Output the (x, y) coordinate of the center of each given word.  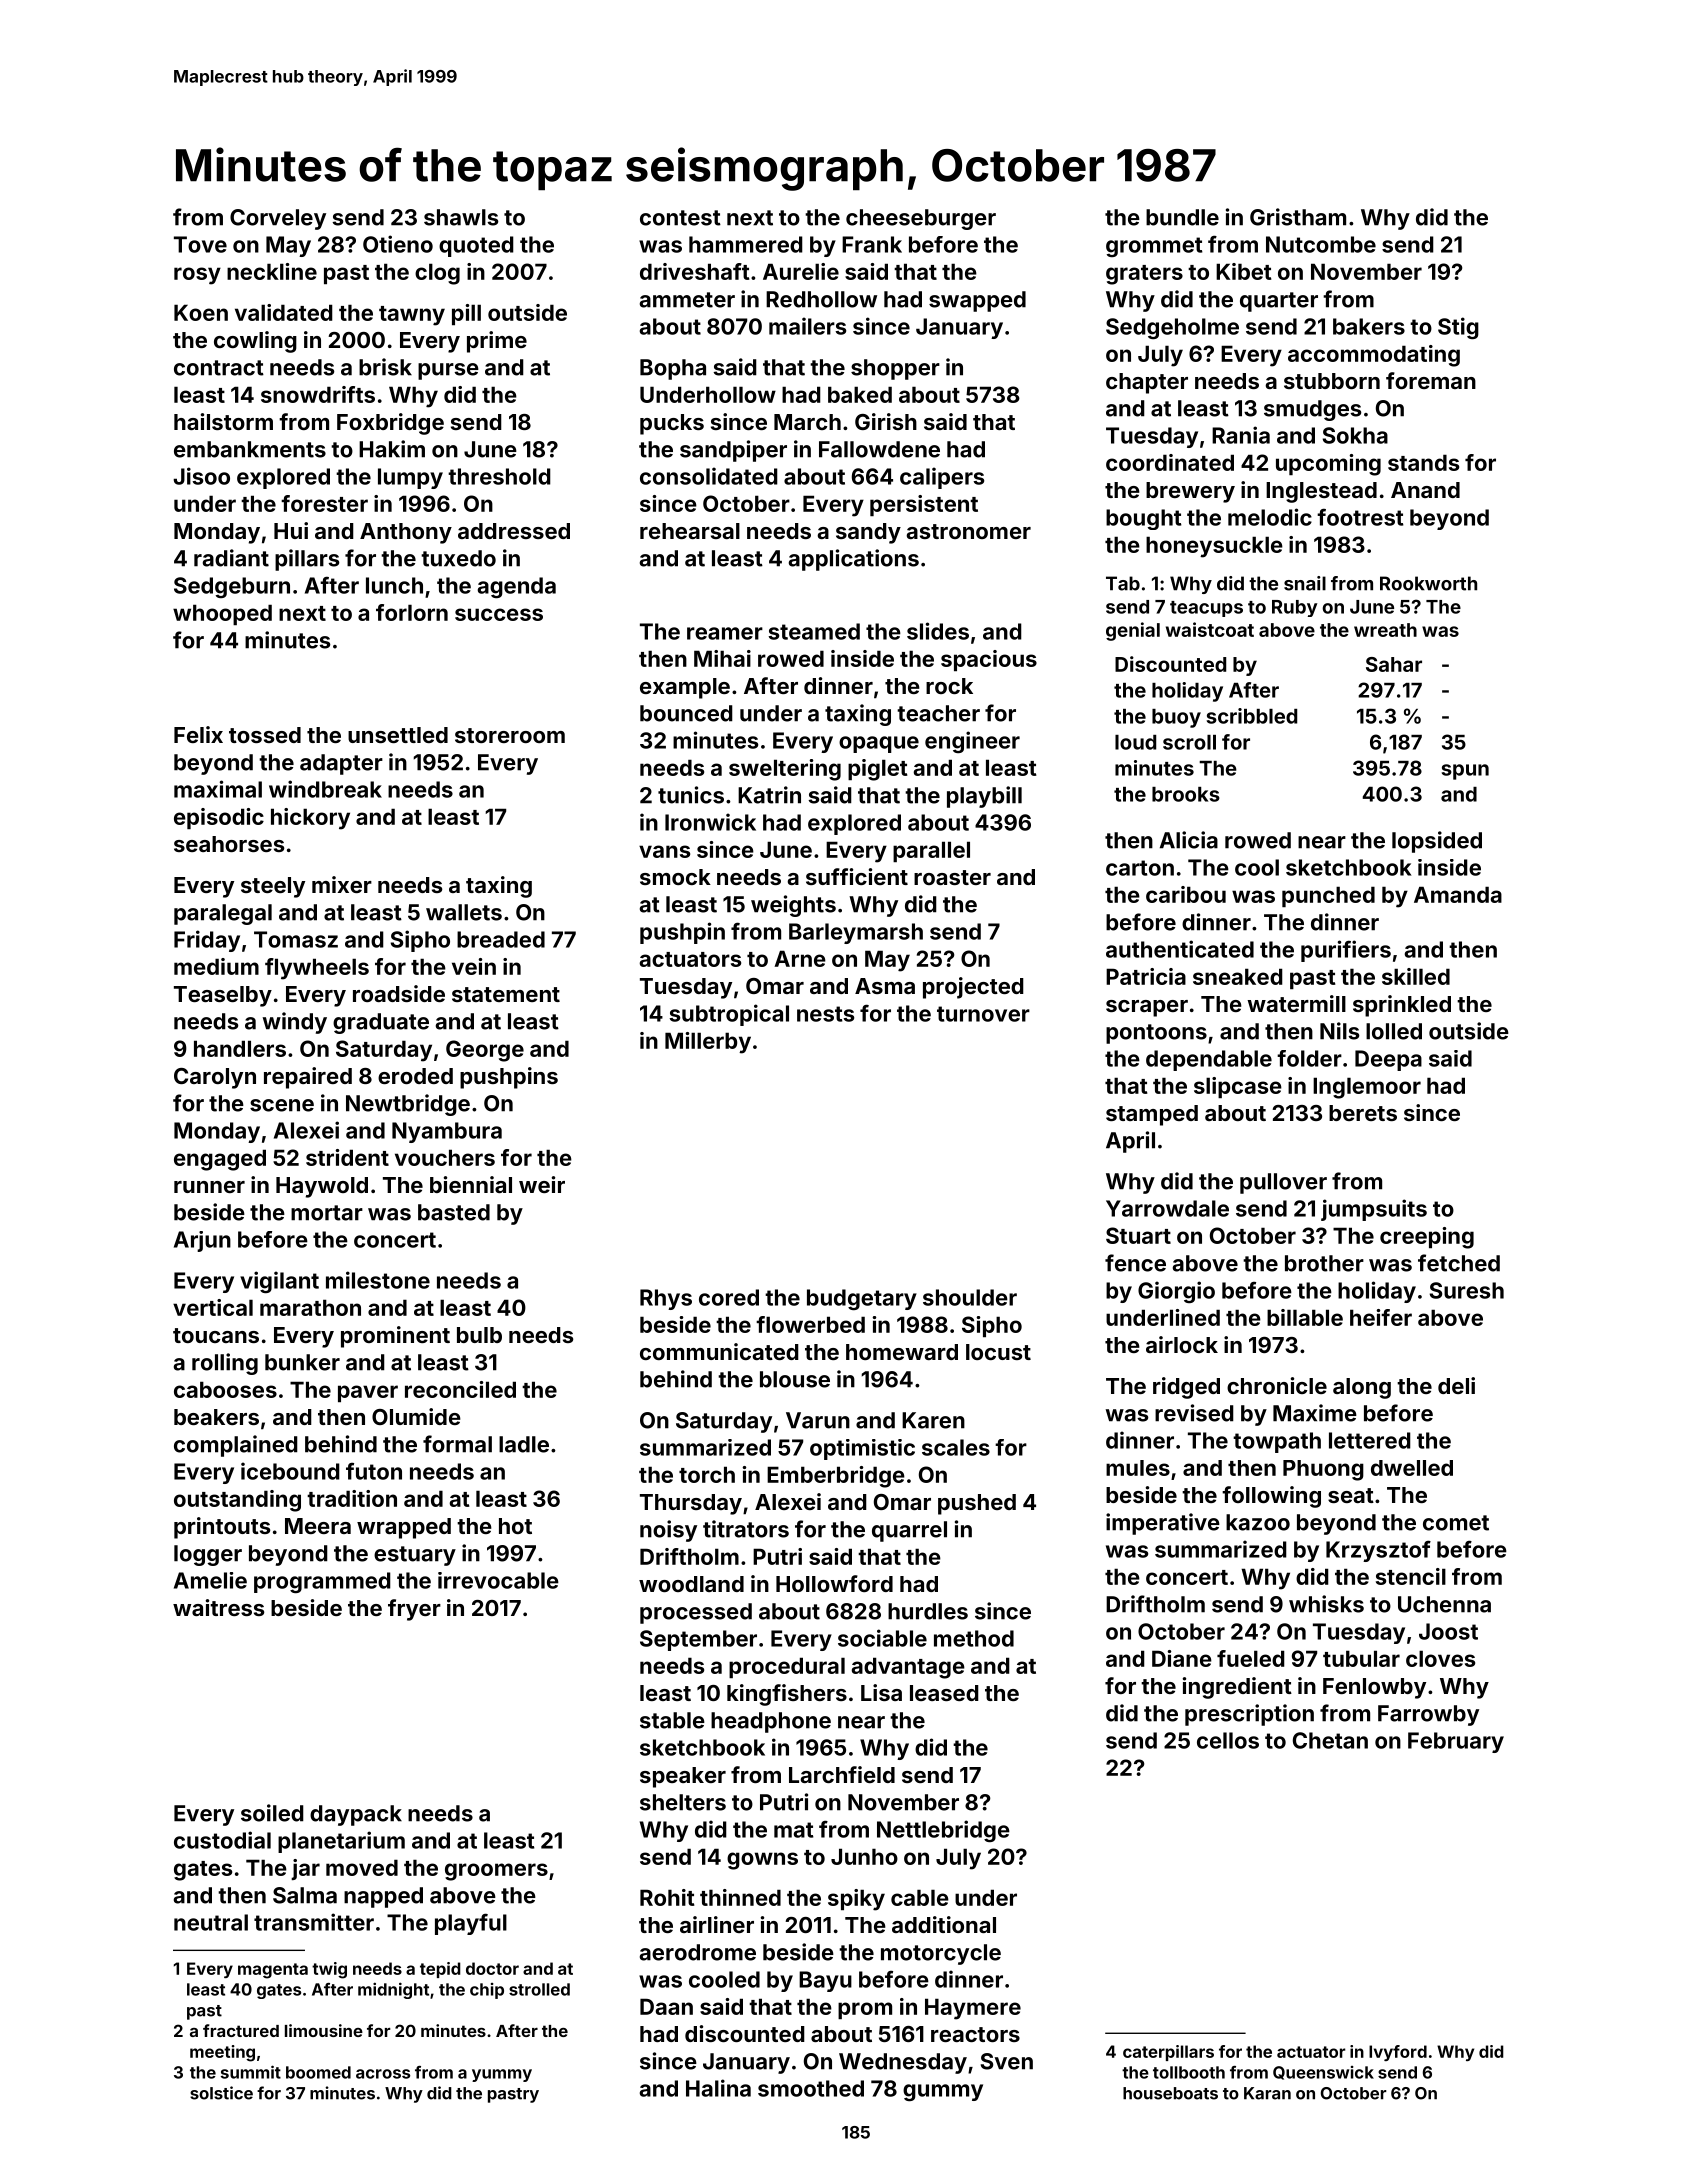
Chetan (1330, 1740)
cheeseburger (921, 219)
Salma (305, 1895)
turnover (983, 1014)
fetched (1459, 1263)
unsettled (398, 735)
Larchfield (842, 1774)
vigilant (279, 1282)
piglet (878, 770)
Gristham (1298, 217)
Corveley (278, 219)
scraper (1147, 1008)
